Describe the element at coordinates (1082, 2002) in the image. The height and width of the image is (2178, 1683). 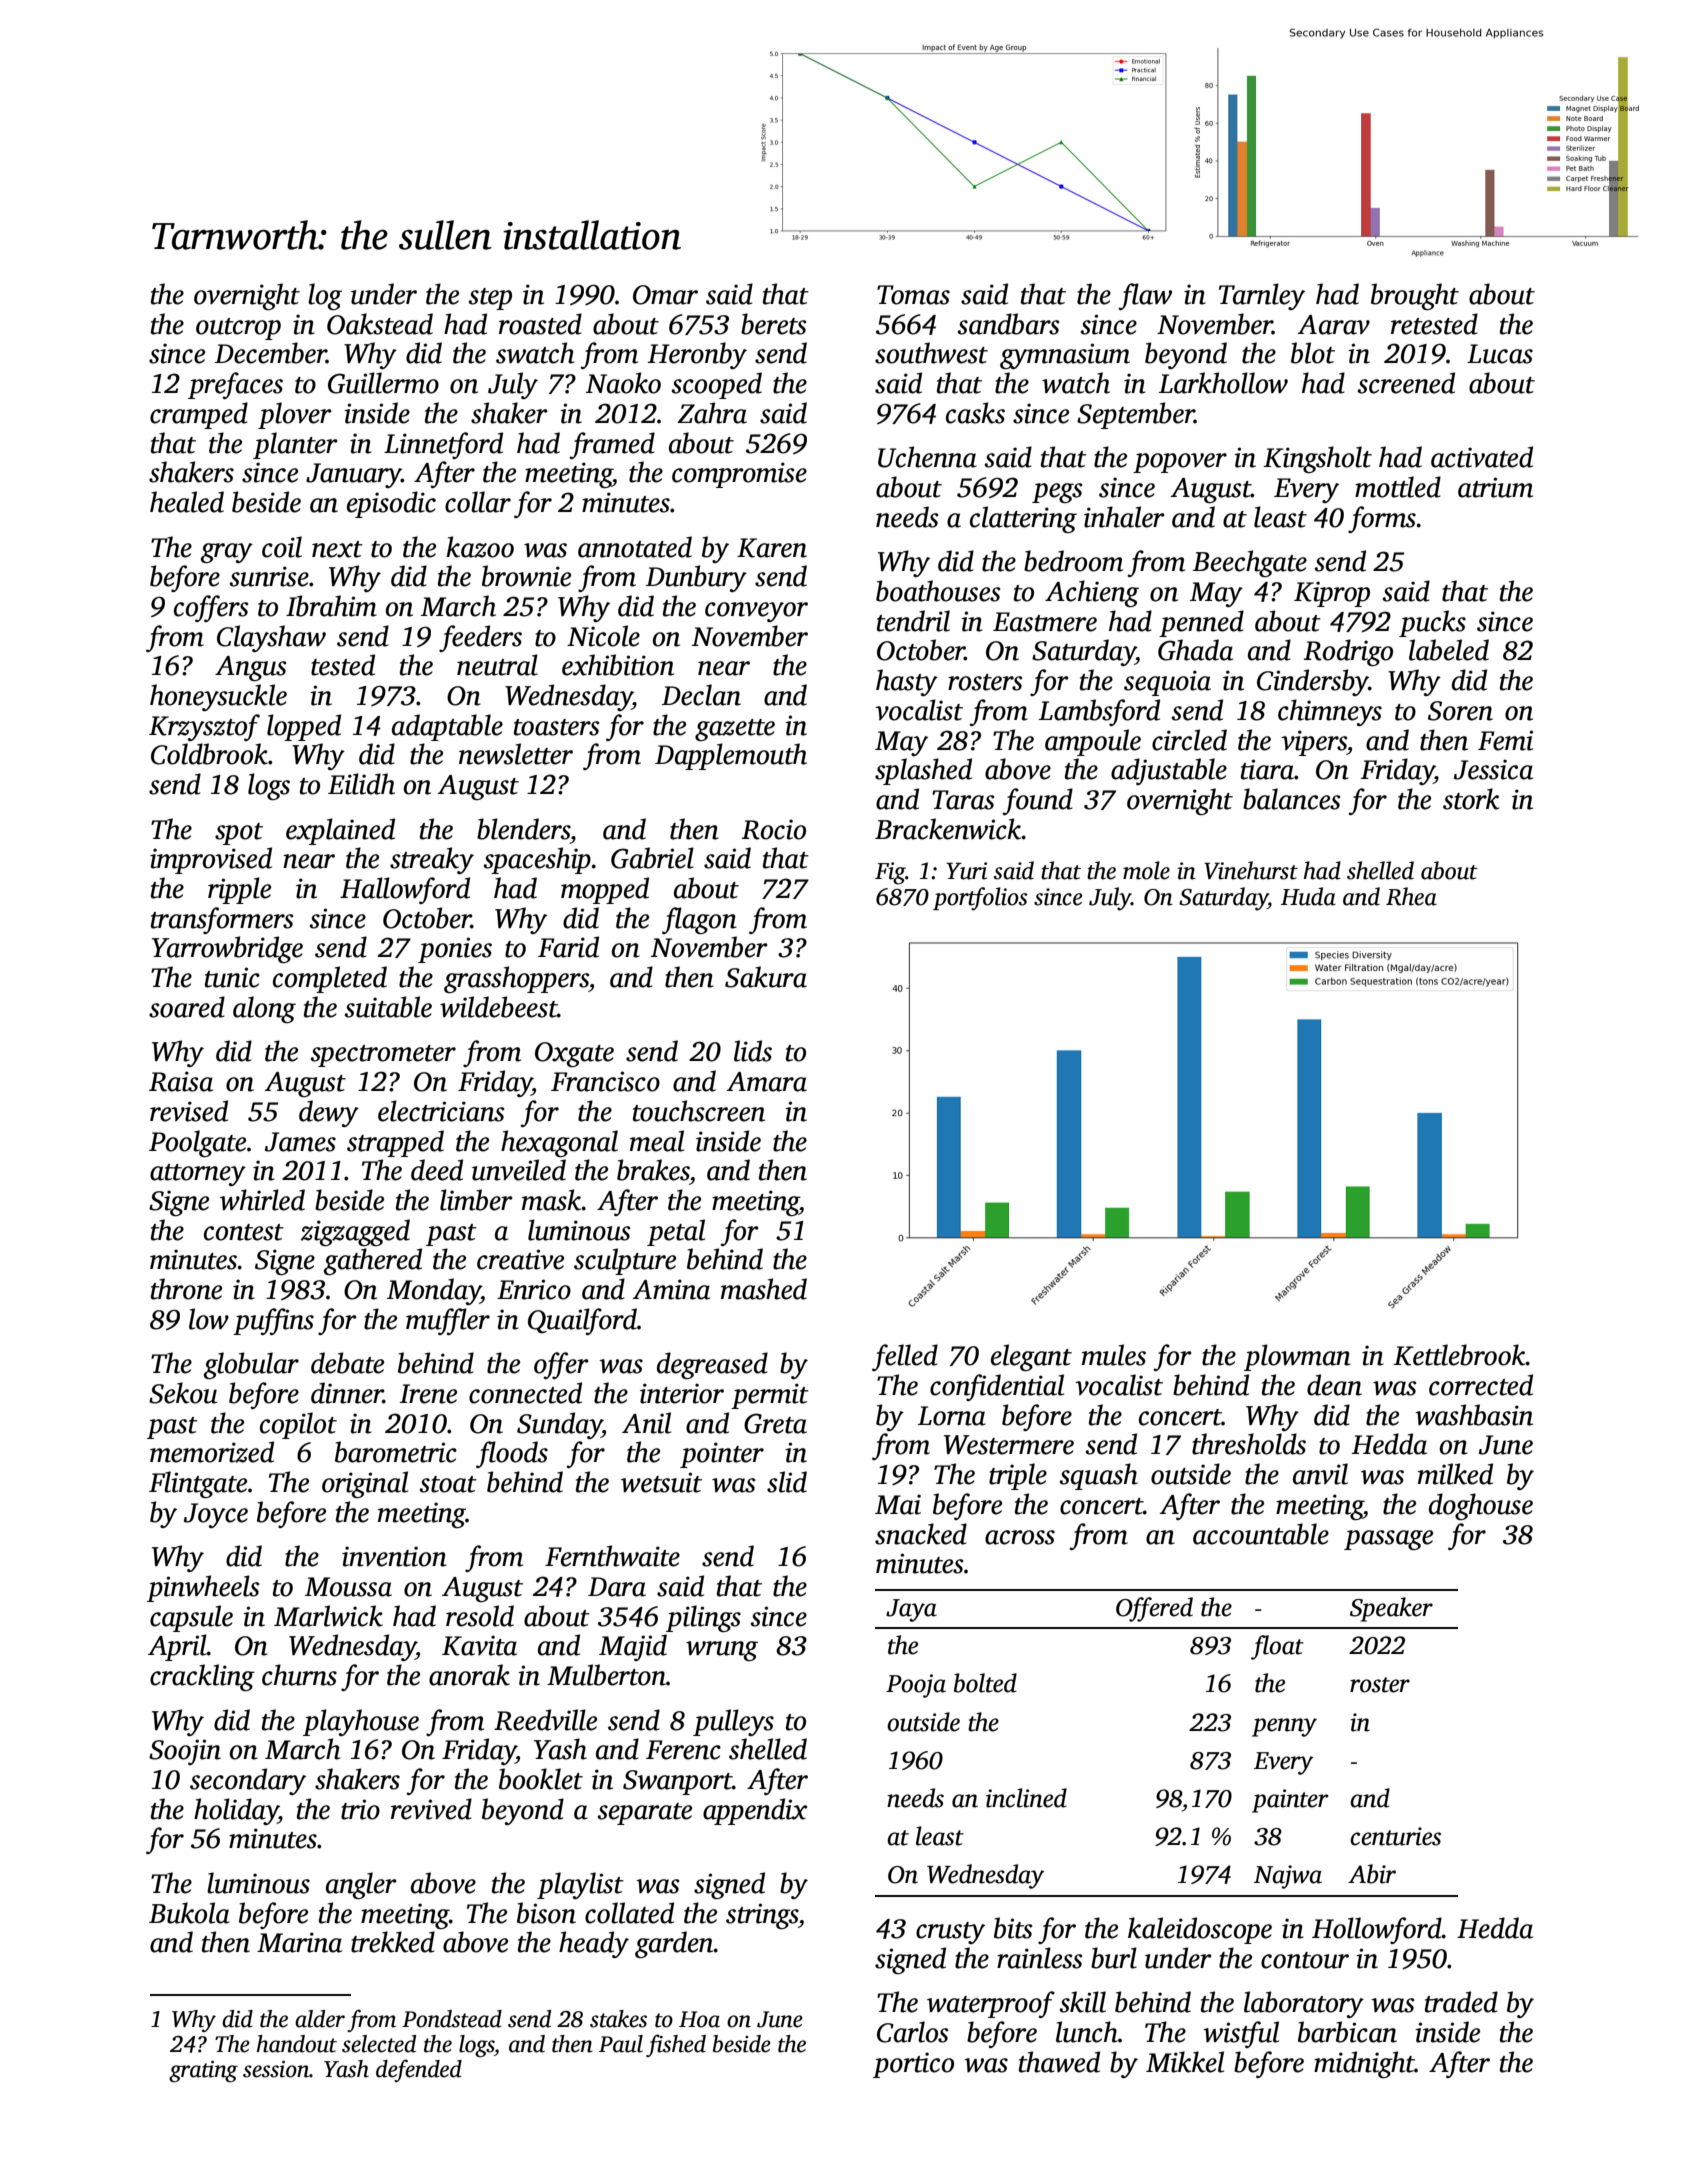
I see `skill` at that location.
